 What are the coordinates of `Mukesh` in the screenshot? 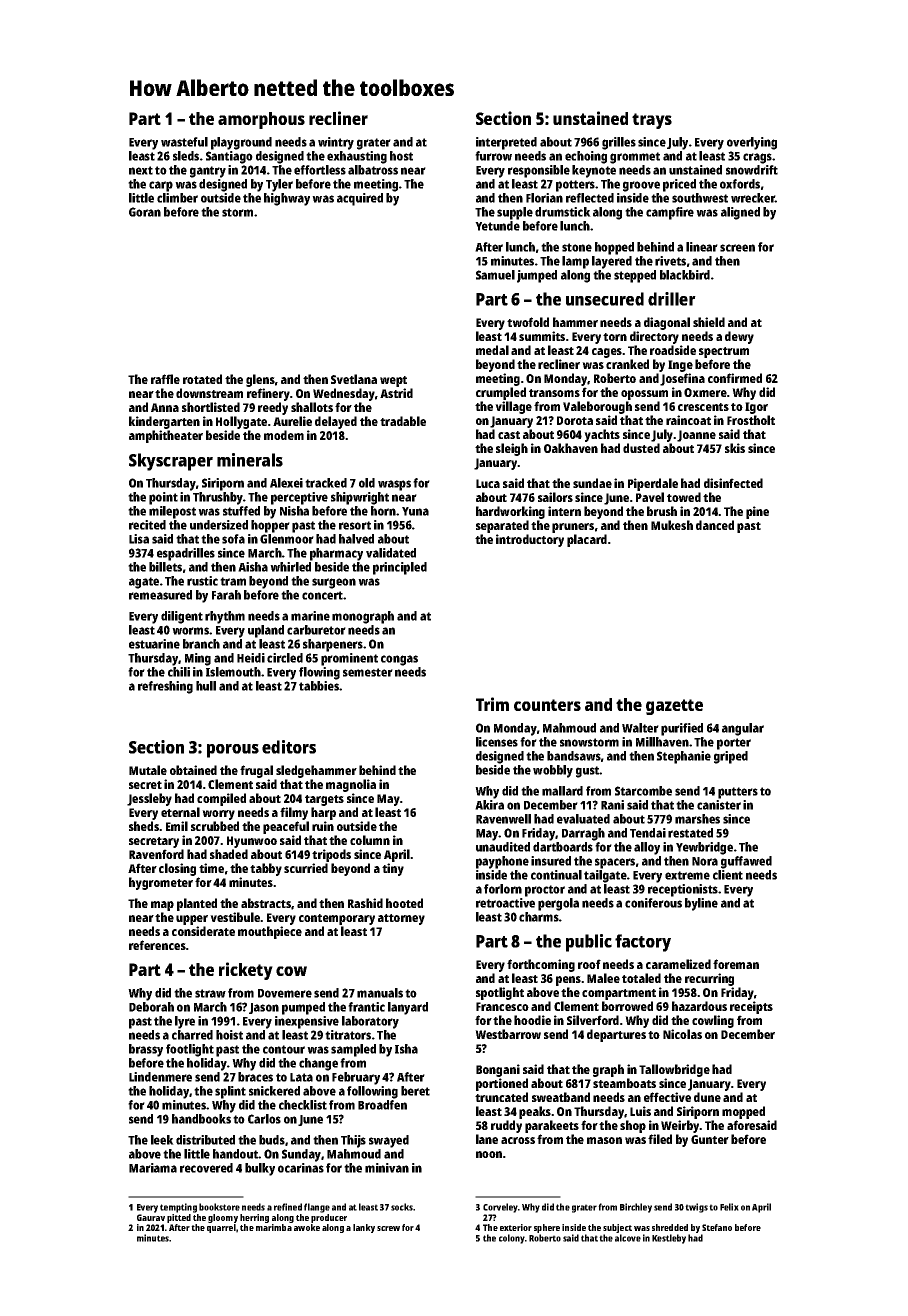 It's located at (672, 525).
